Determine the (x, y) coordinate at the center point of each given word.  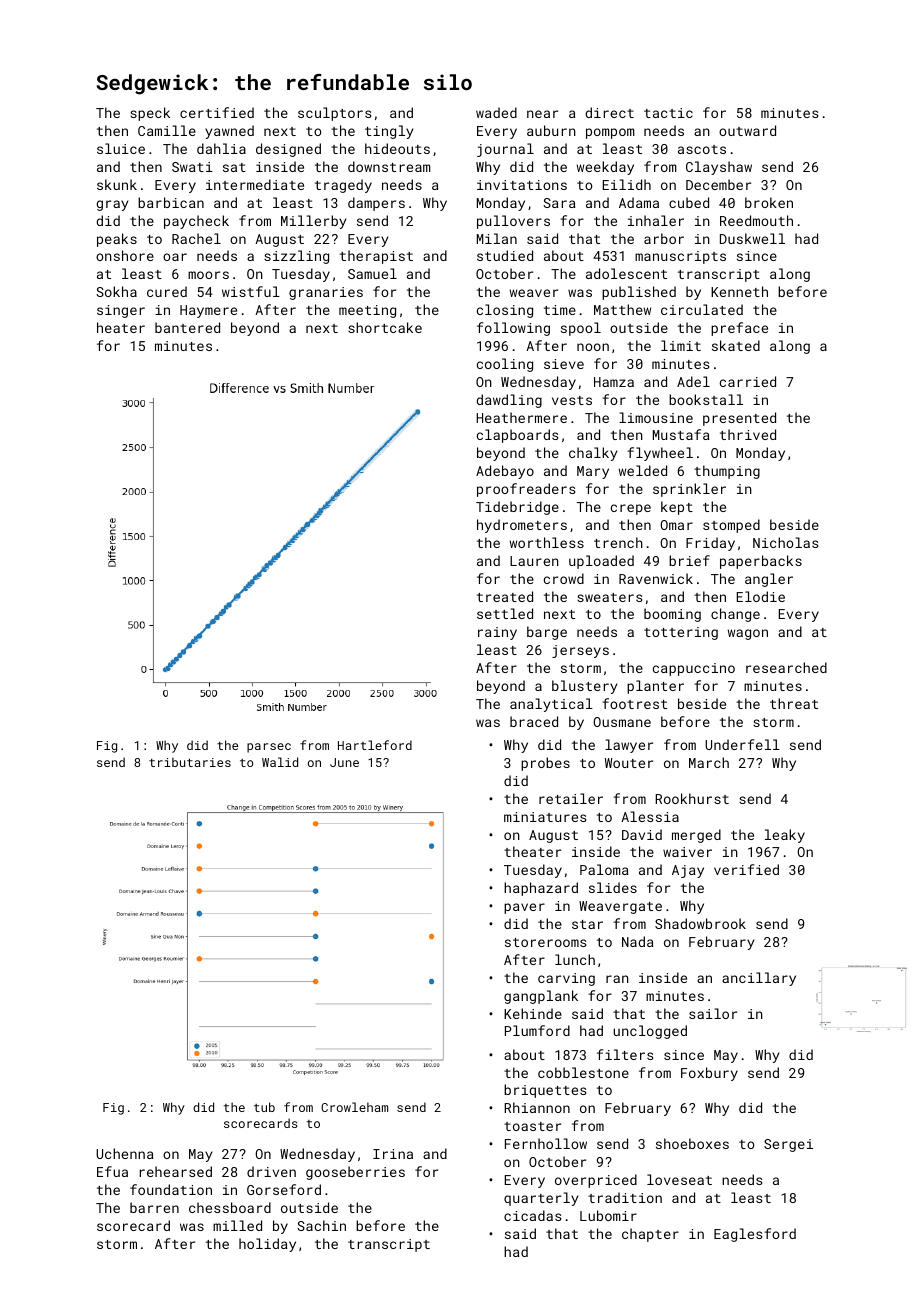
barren (154, 1207)
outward (747, 130)
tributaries (190, 762)
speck (150, 114)
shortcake (385, 327)
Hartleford (375, 745)
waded (496, 112)
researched (786, 667)
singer (121, 311)
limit (681, 345)
